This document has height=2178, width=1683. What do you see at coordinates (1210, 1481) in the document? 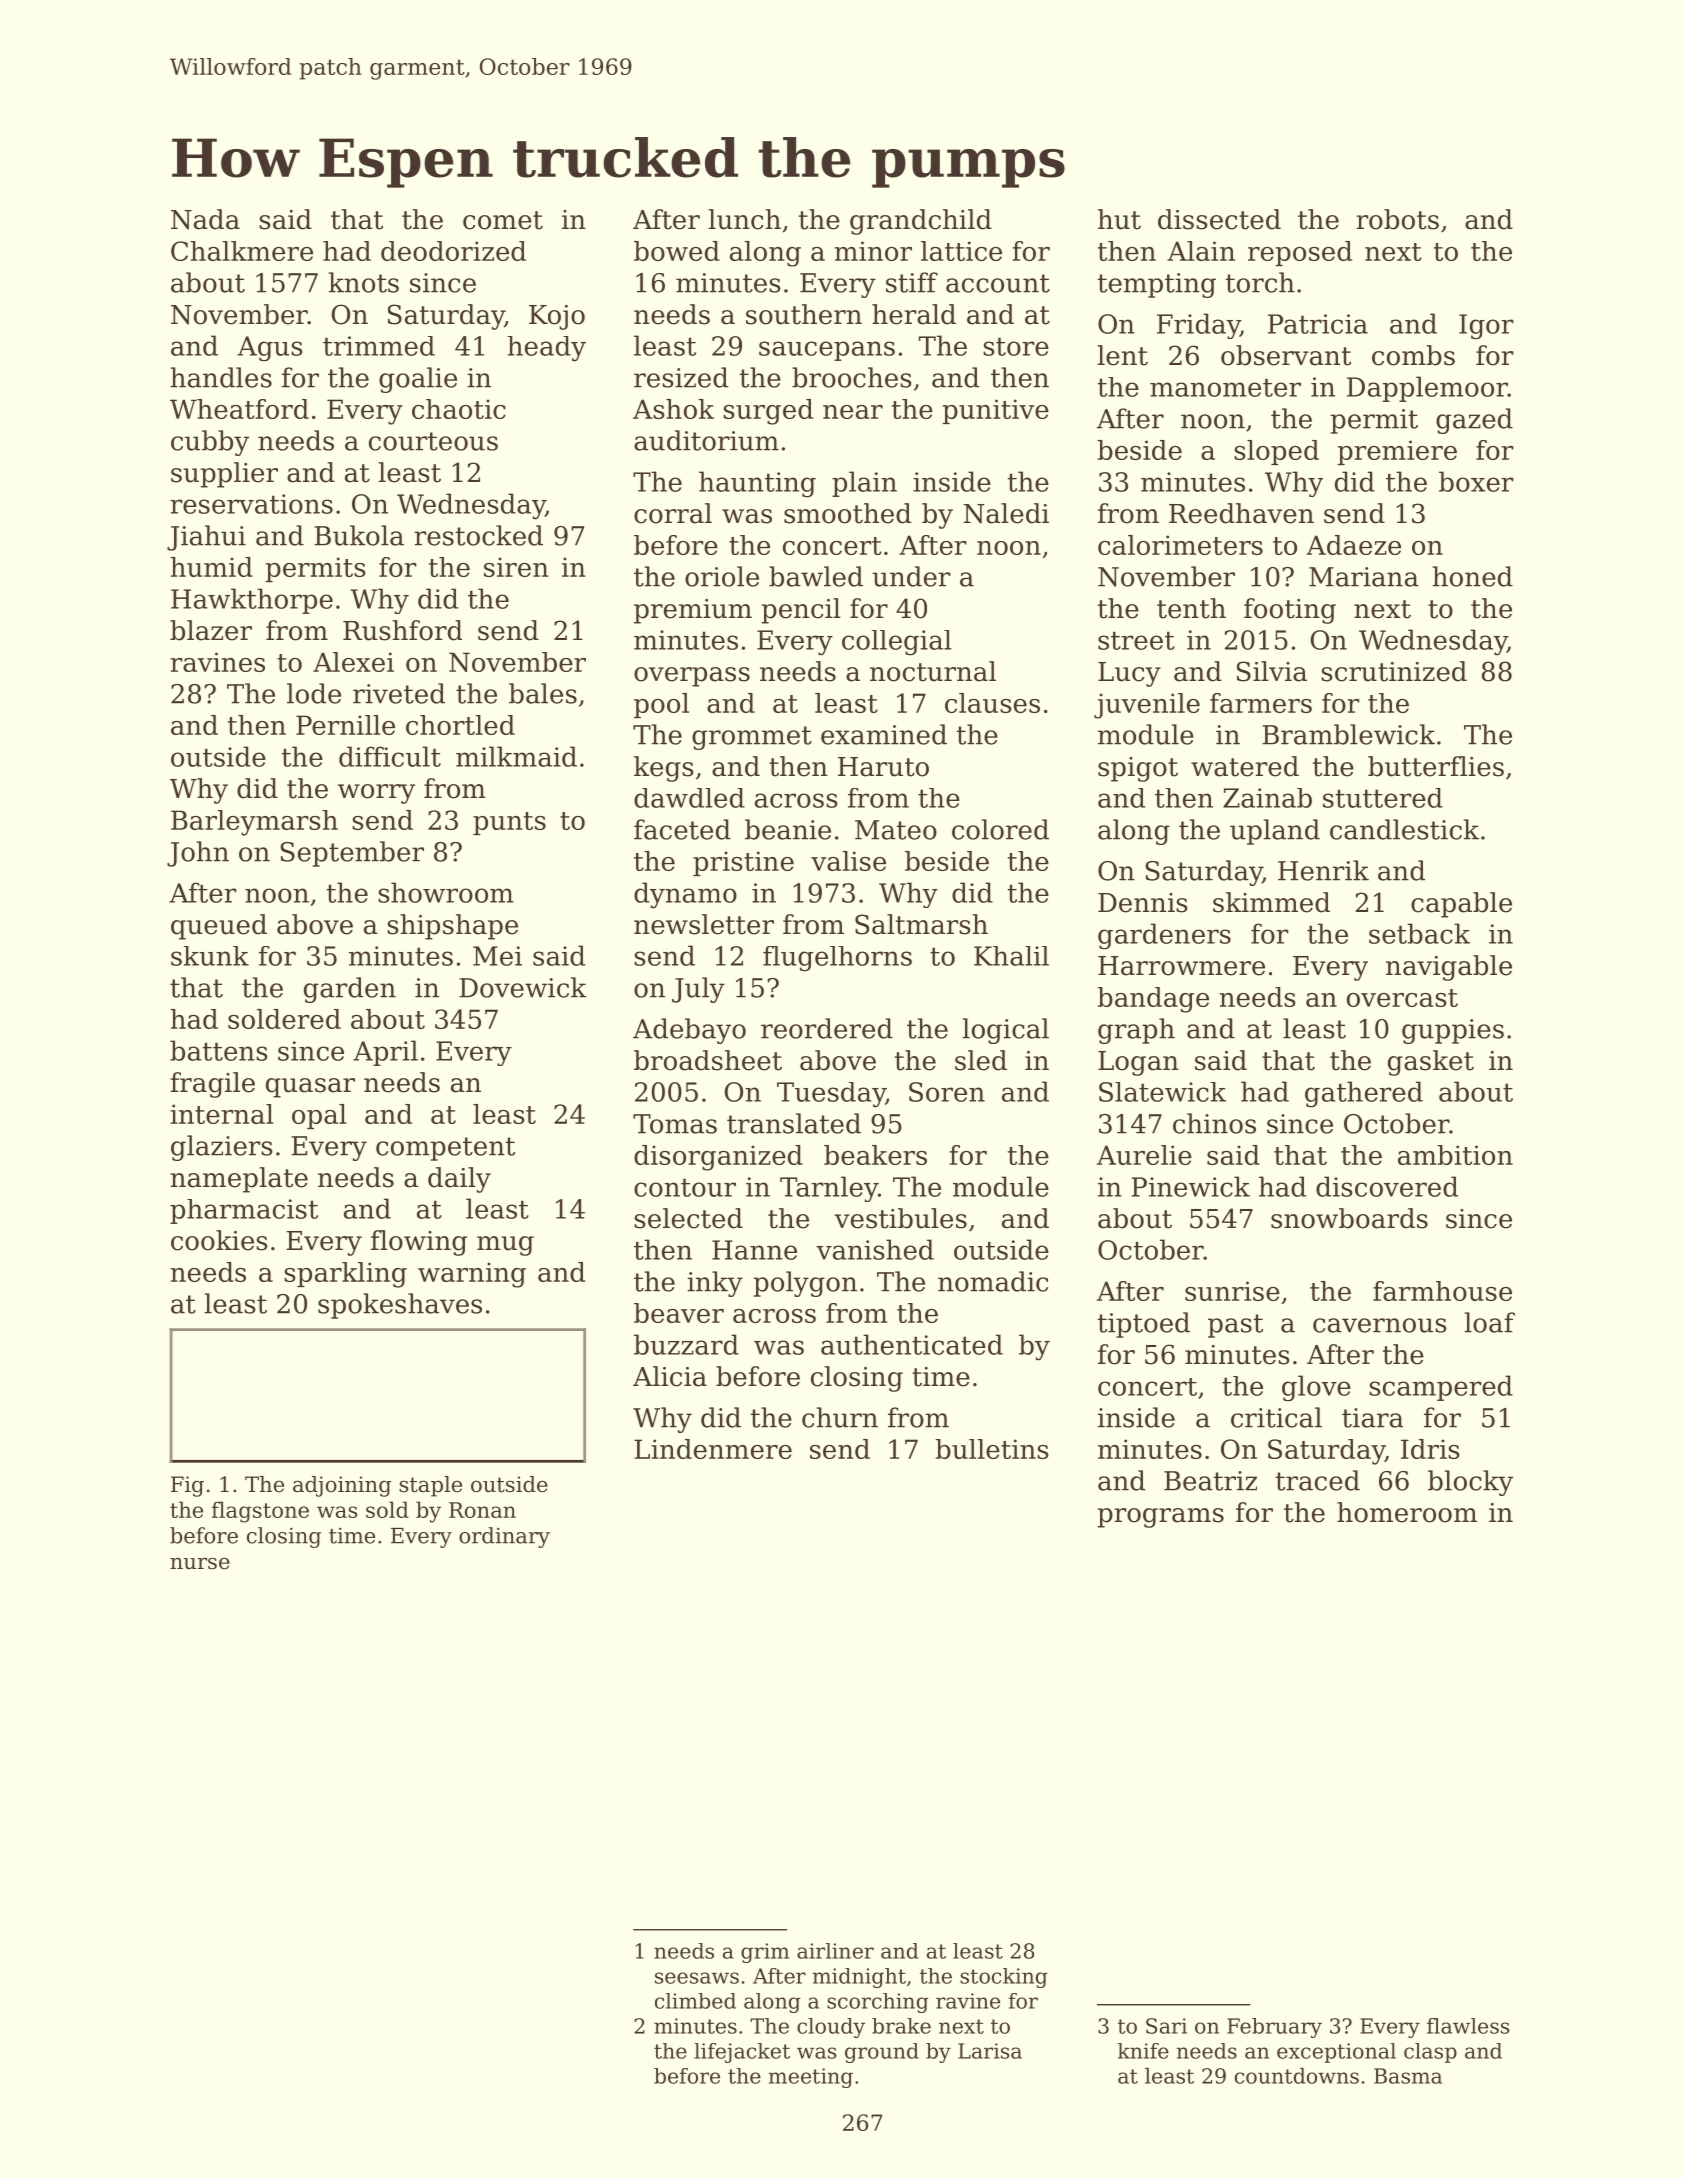
I see `Beatriz` at bounding box center [1210, 1481].
